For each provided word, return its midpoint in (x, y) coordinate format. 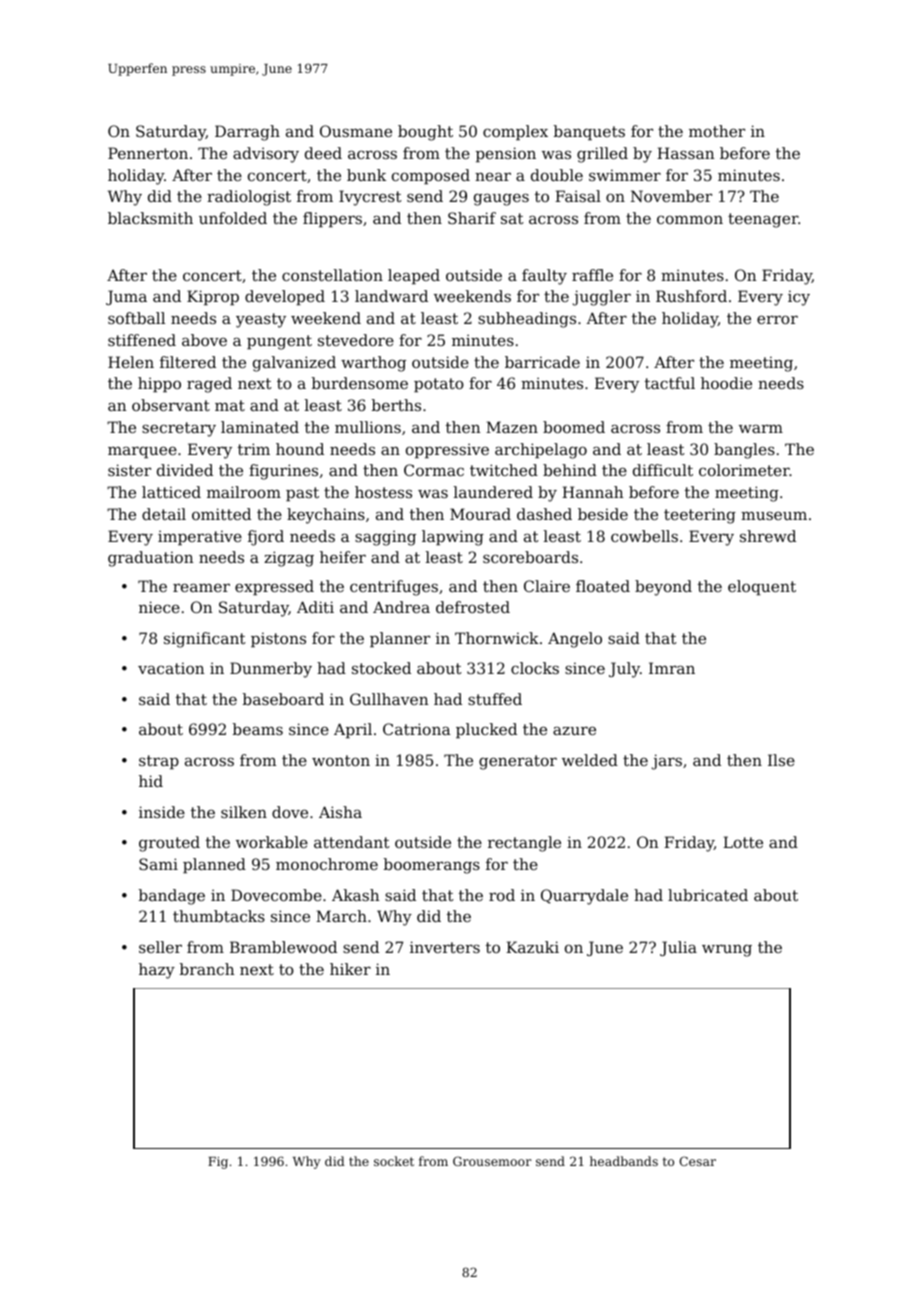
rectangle (524, 844)
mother (717, 131)
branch (207, 969)
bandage (172, 897)
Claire (547, 586)
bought (425, 133)
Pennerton (148, 153)
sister (129, 470)
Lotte (743, 842)
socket (394, 1161)
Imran (672, 668)
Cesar (697, 1161)
